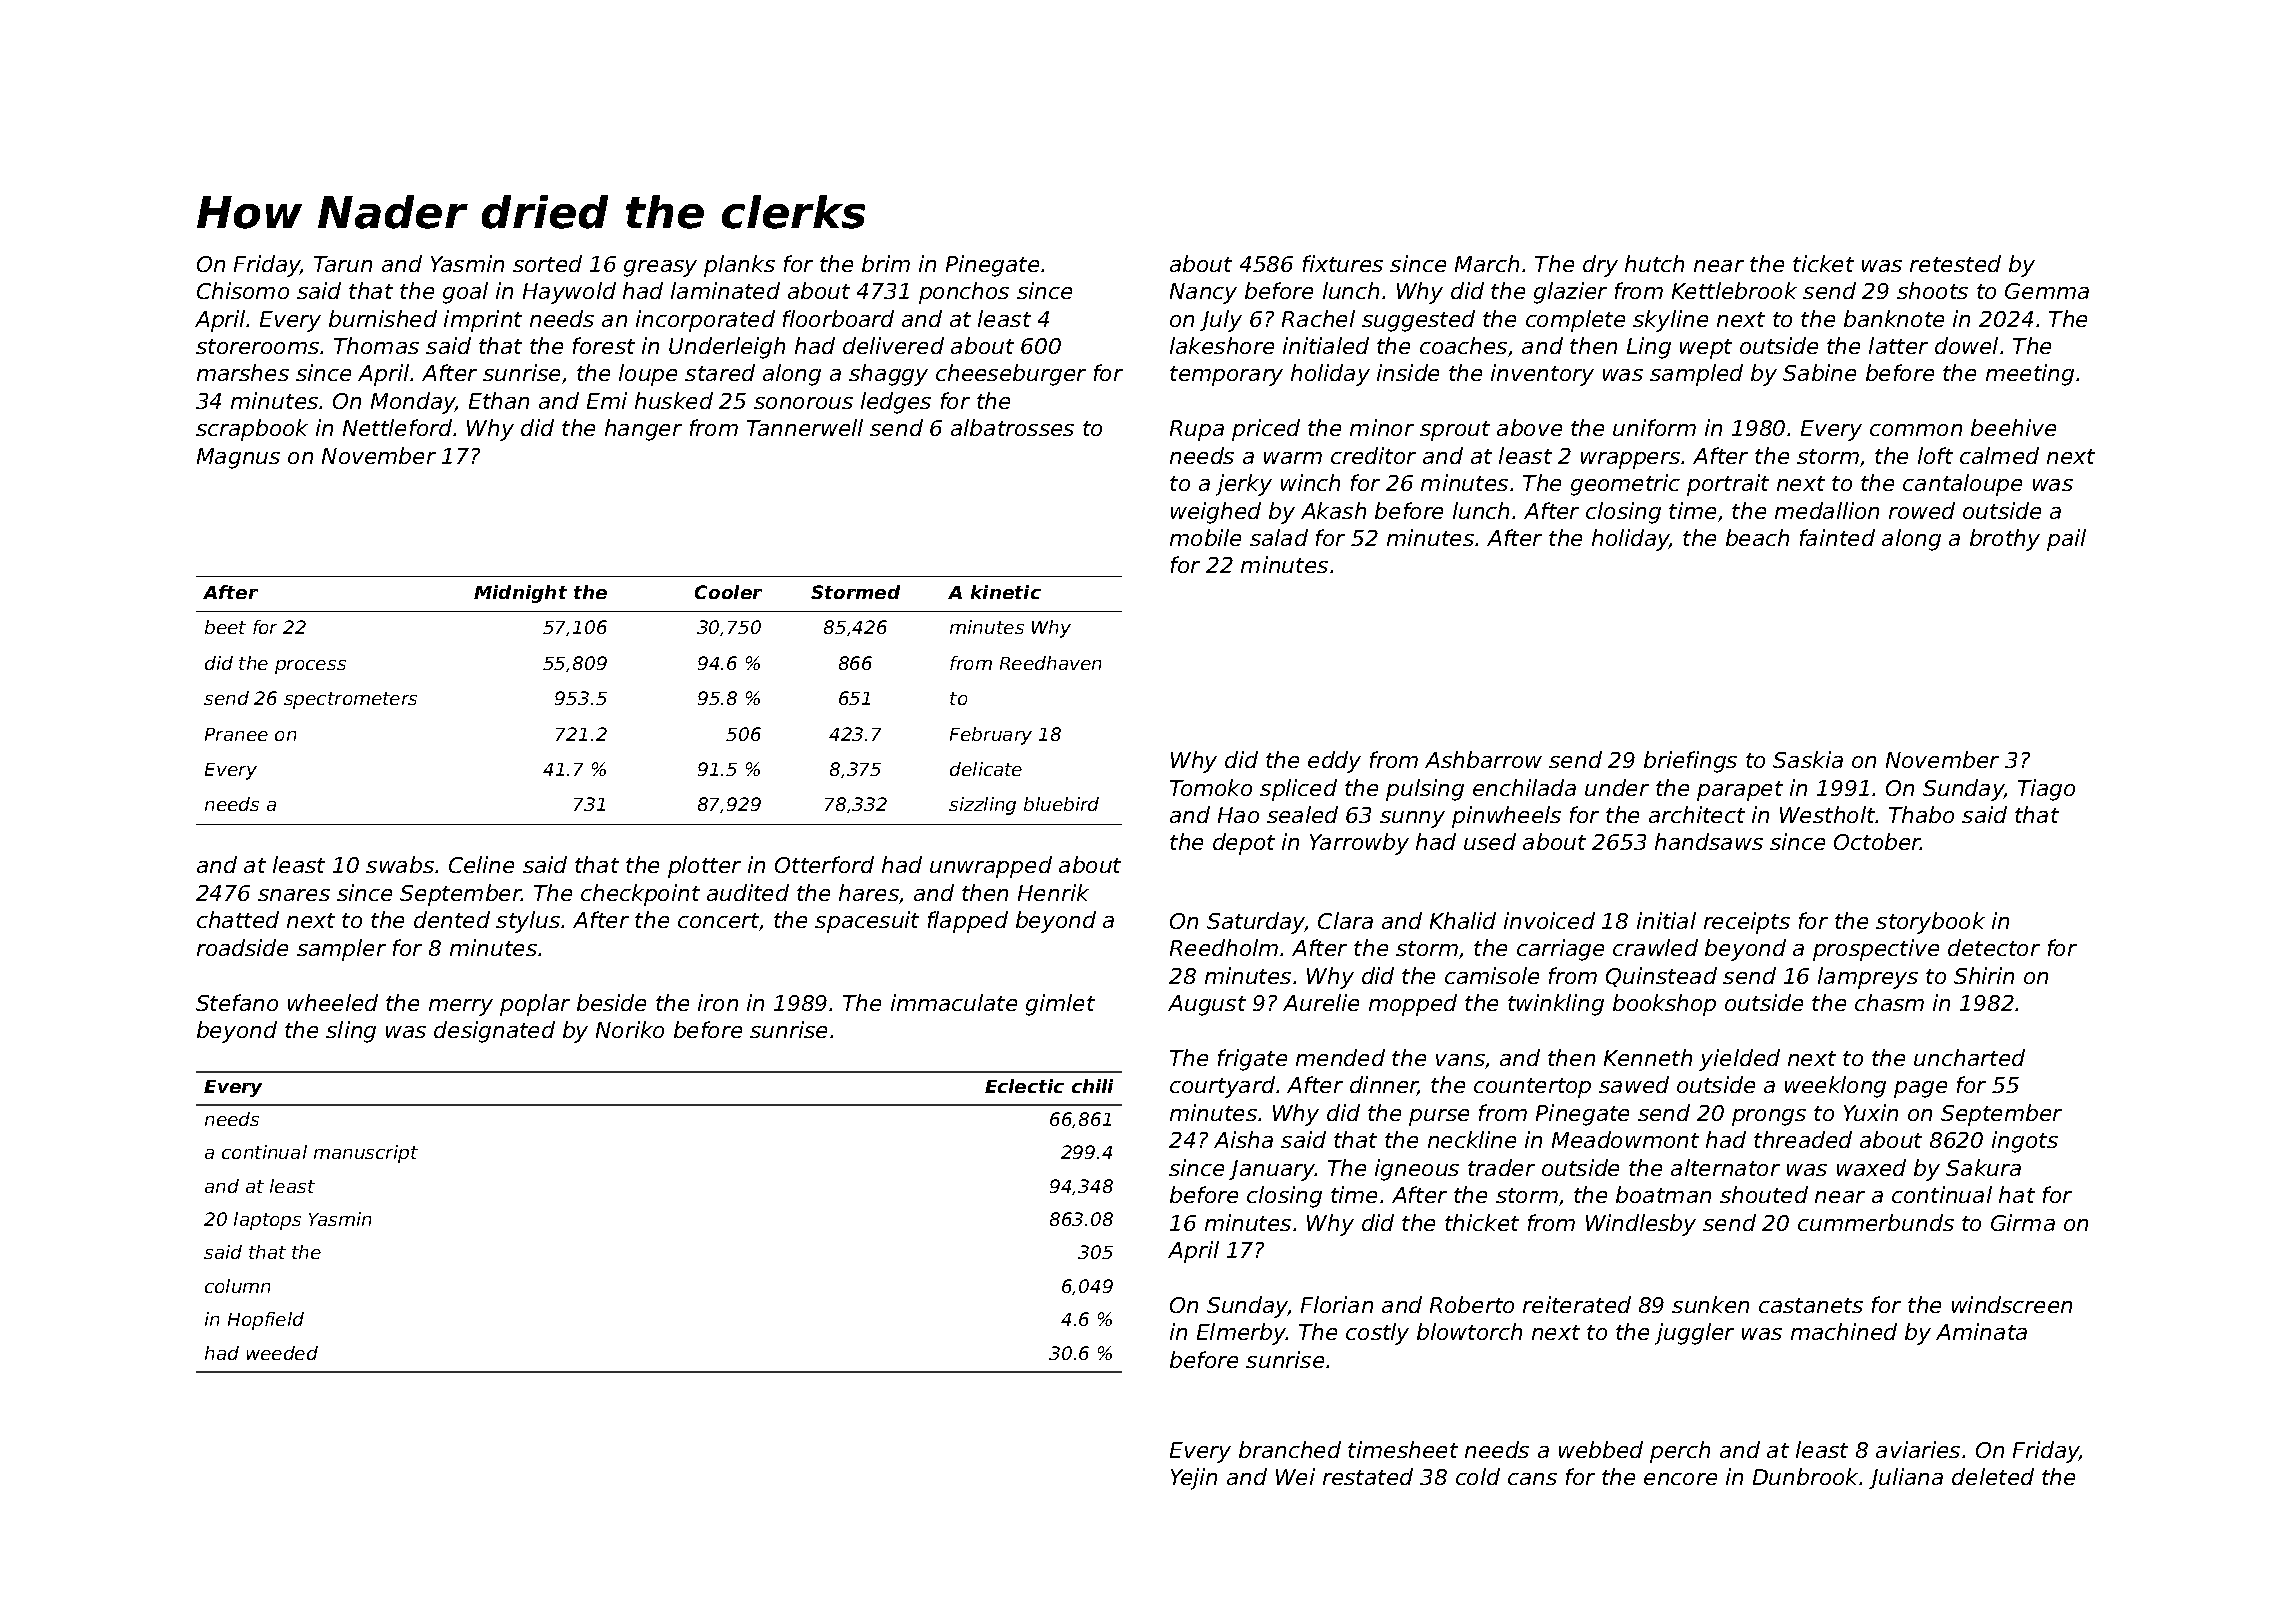 The height and width of the screenshot is (1620, 2292). Describe the element at coordinates (2030, 375) in the screenshot. I see `meeting` at that location.
